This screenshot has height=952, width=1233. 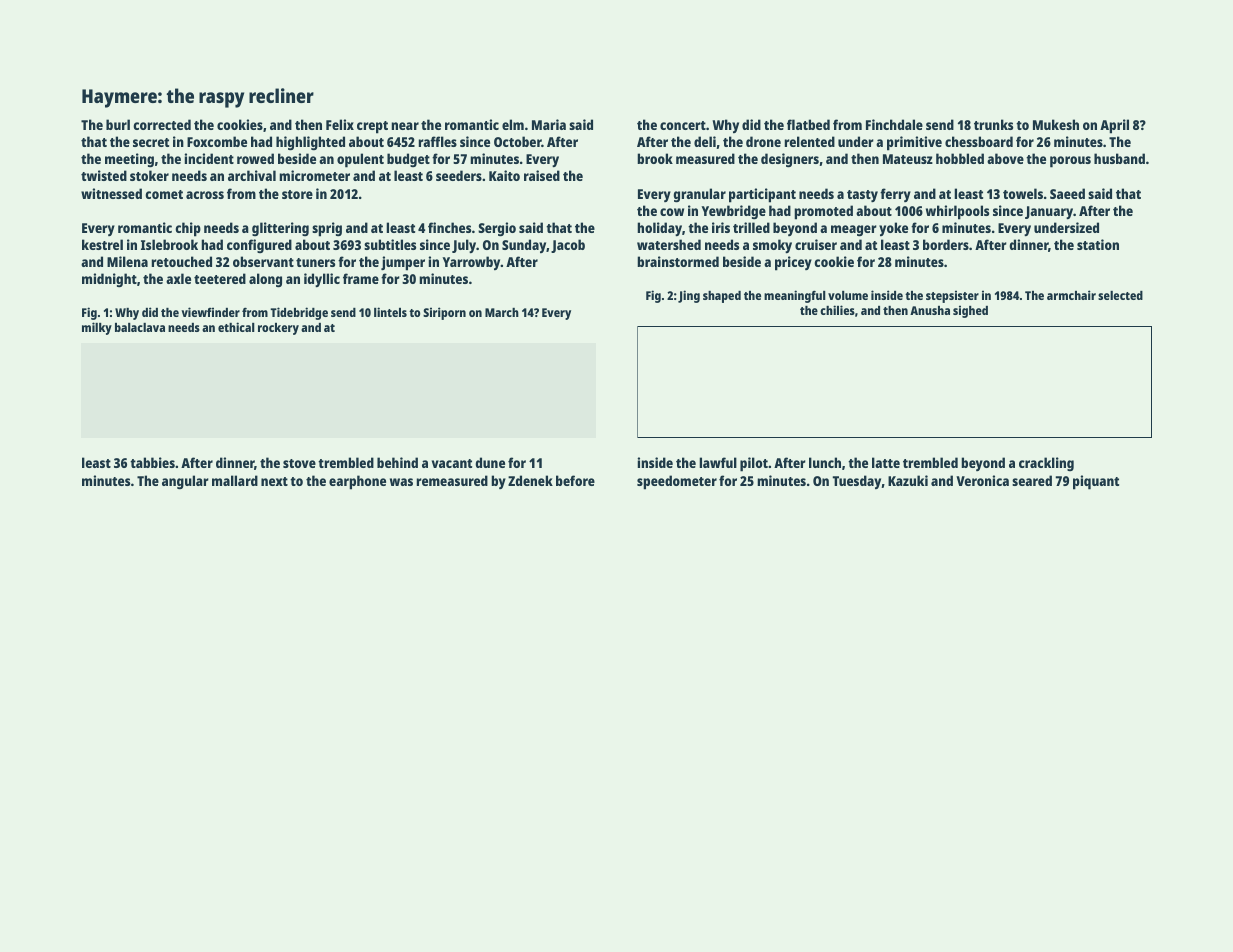 I want to click on Finchdale, so click(x=894, y=124).
